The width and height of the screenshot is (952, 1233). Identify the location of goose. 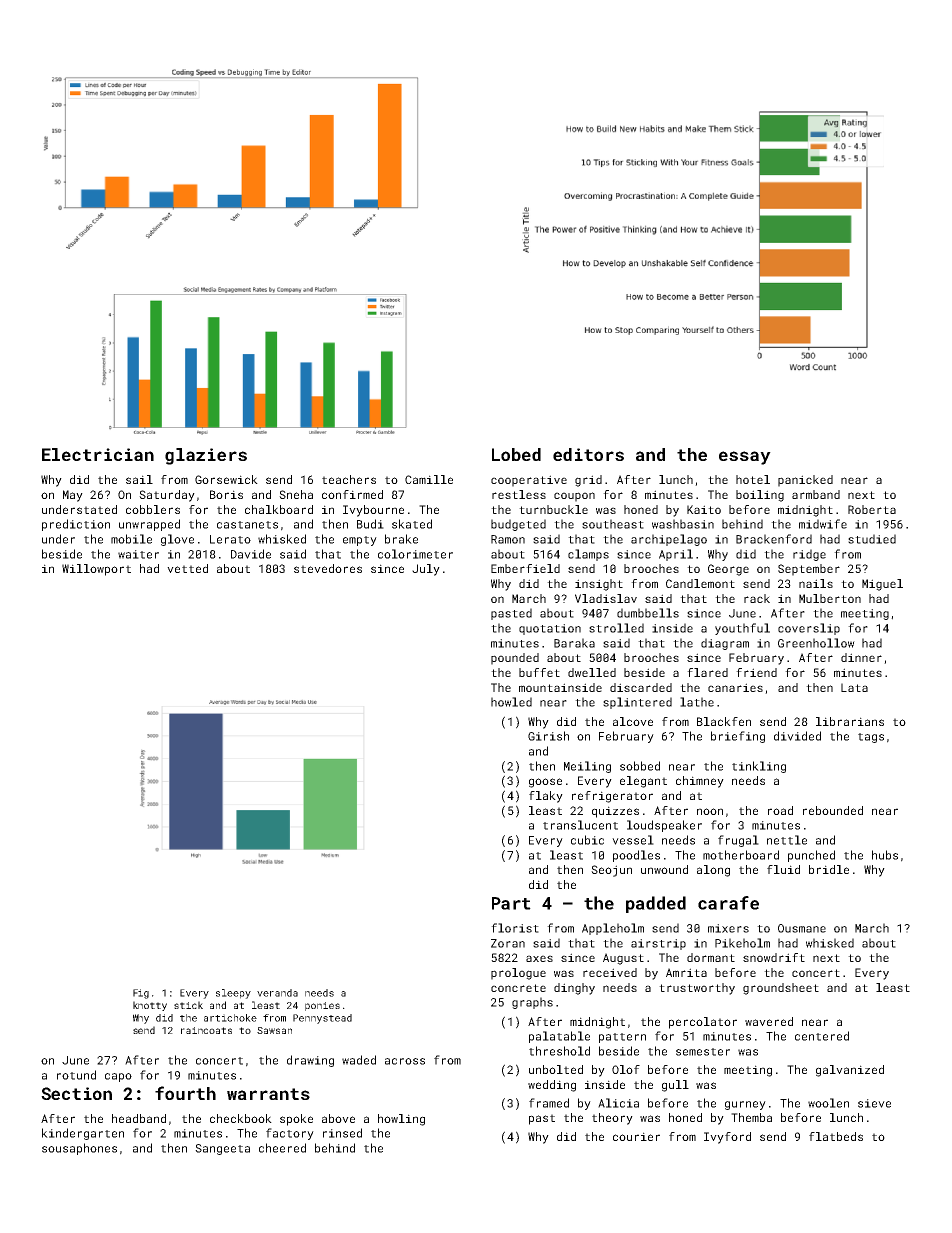
(545, 783).
